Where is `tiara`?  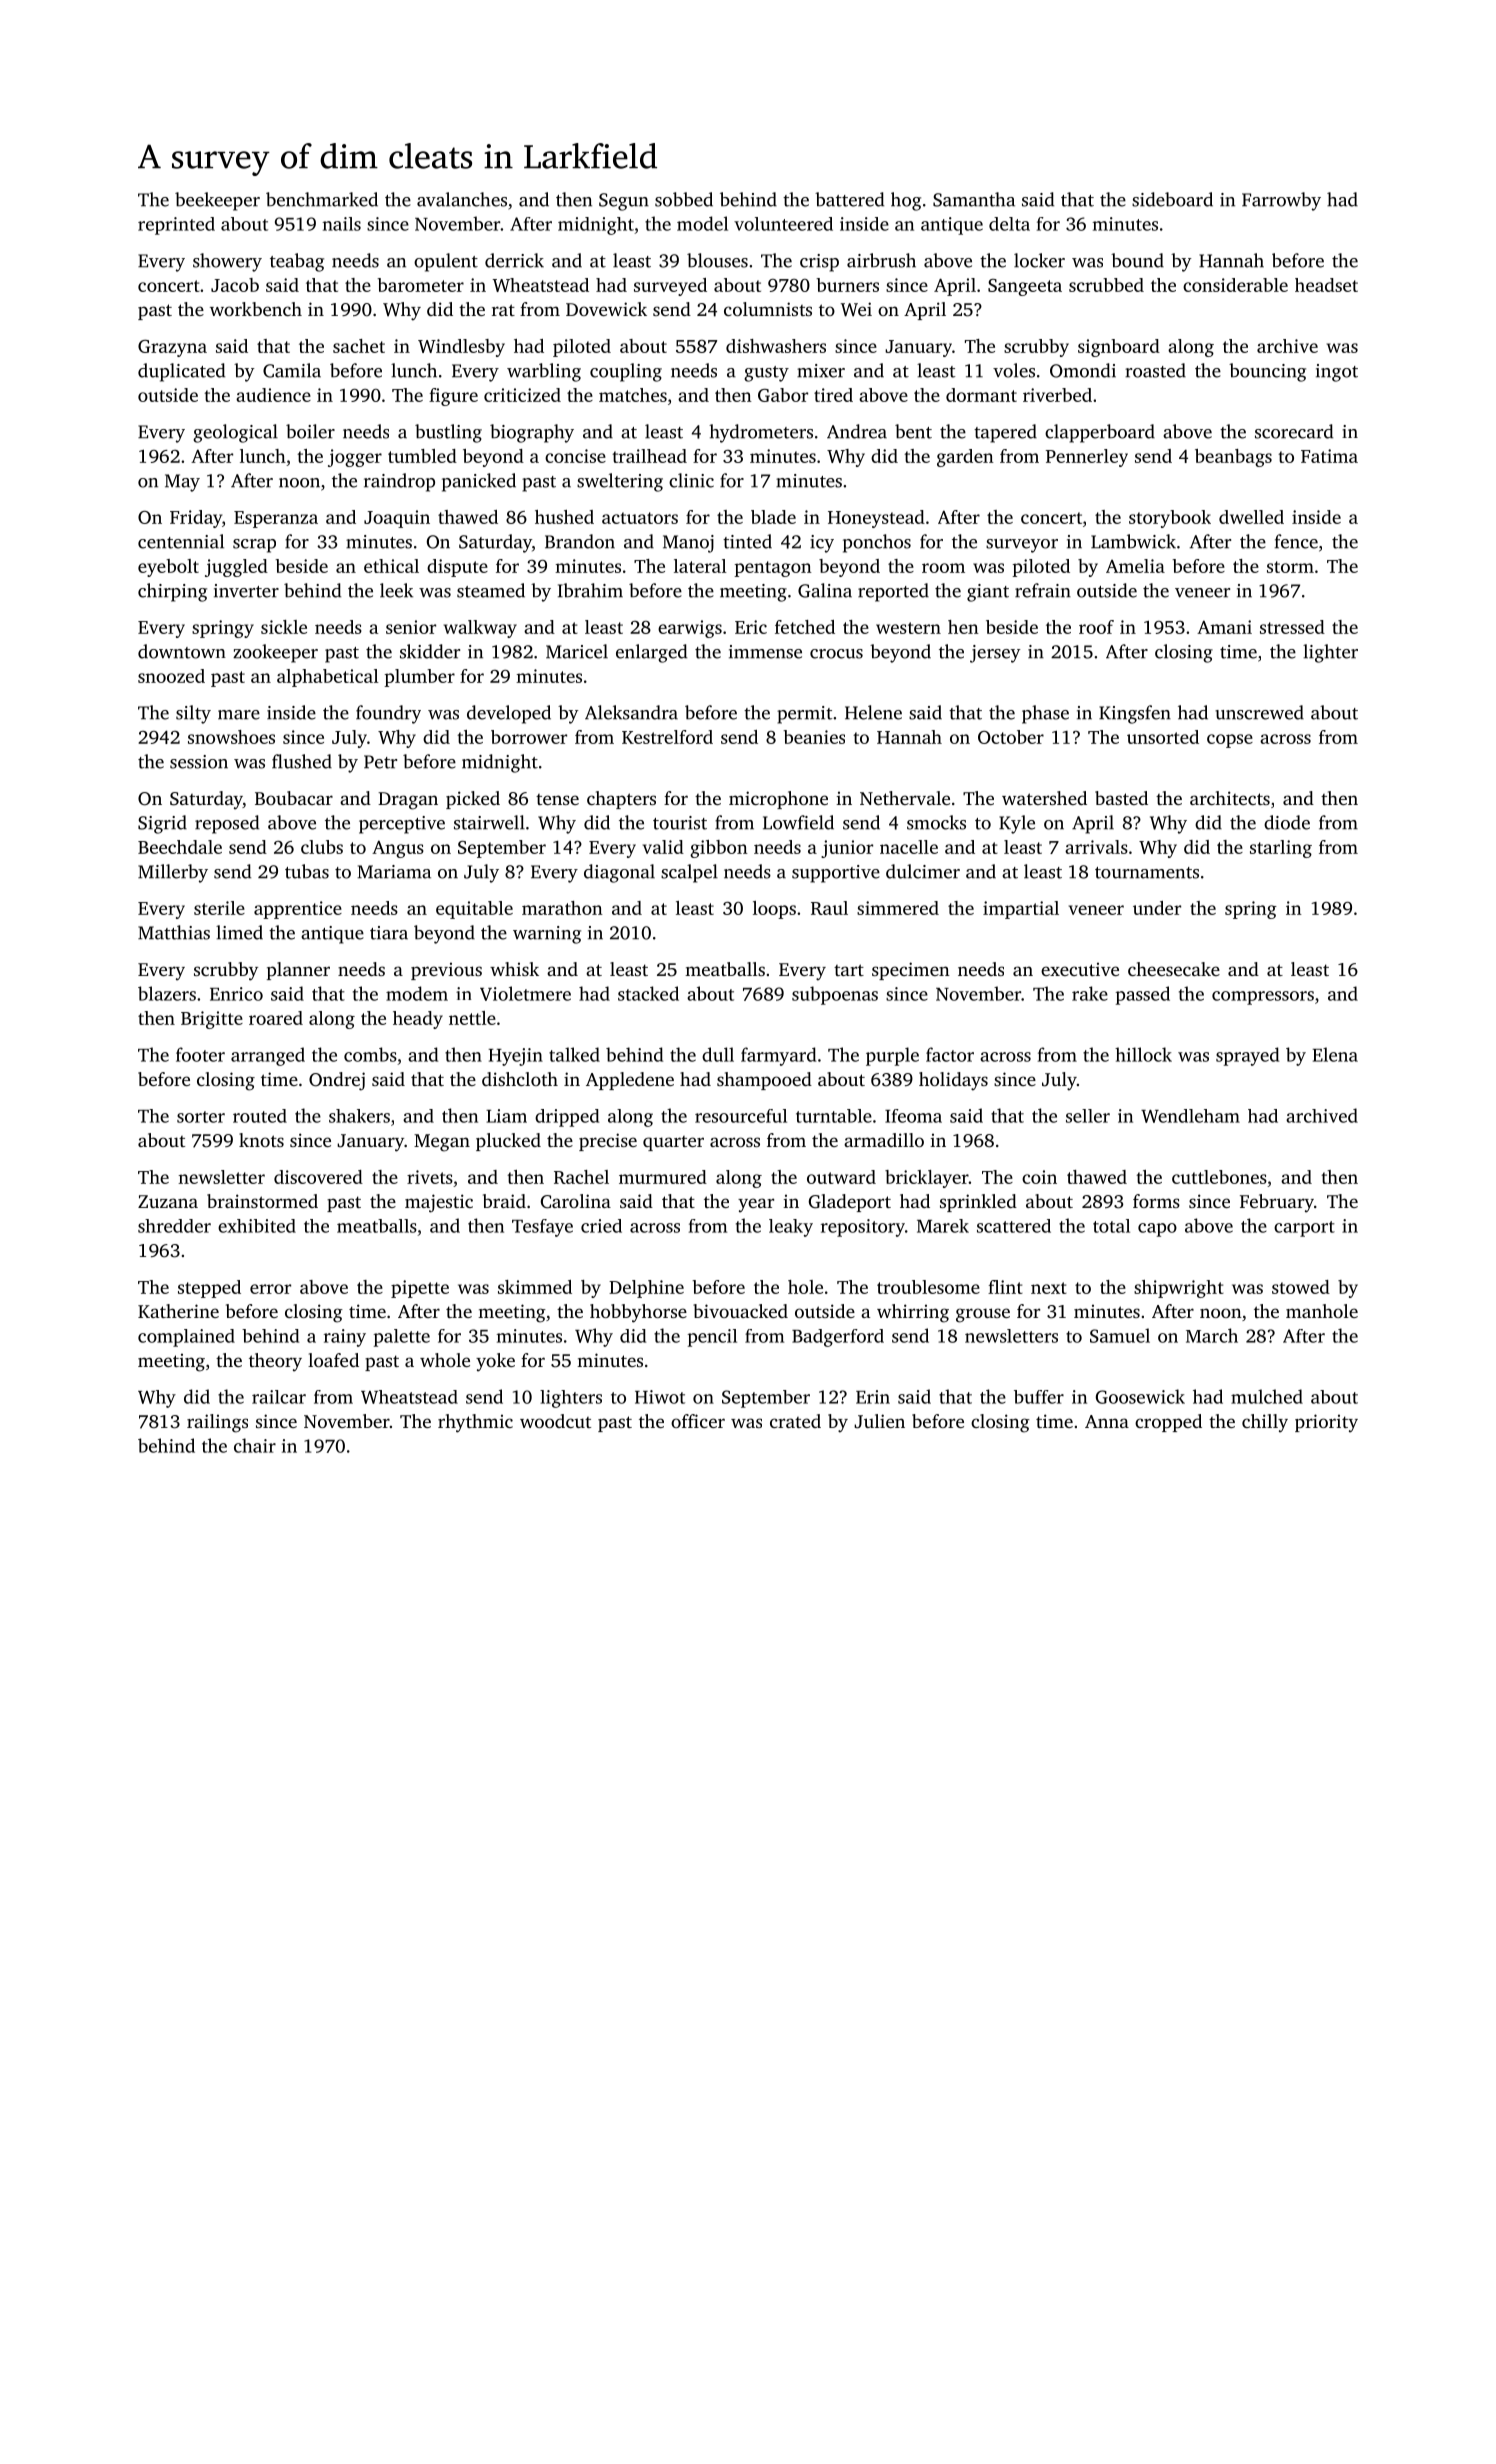 tiara is located at coordinates (389, 933).
